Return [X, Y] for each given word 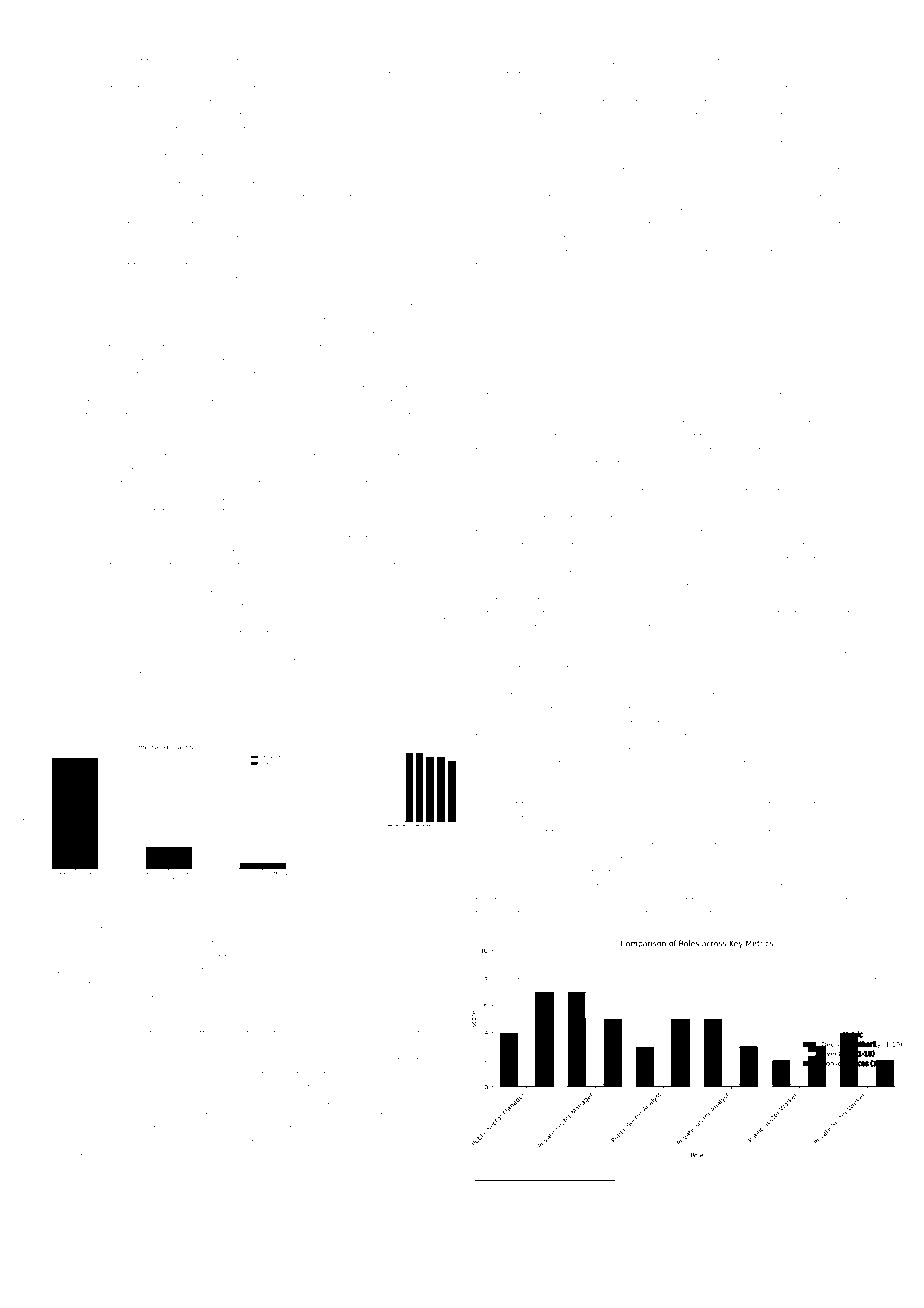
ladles [490, 778]
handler [226, 648]
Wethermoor [251, 62]
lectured [722, 1199]
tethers [127, 1157]
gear [702, 64]
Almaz [832, 628]
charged [331, 63]
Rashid [494, 1190]
